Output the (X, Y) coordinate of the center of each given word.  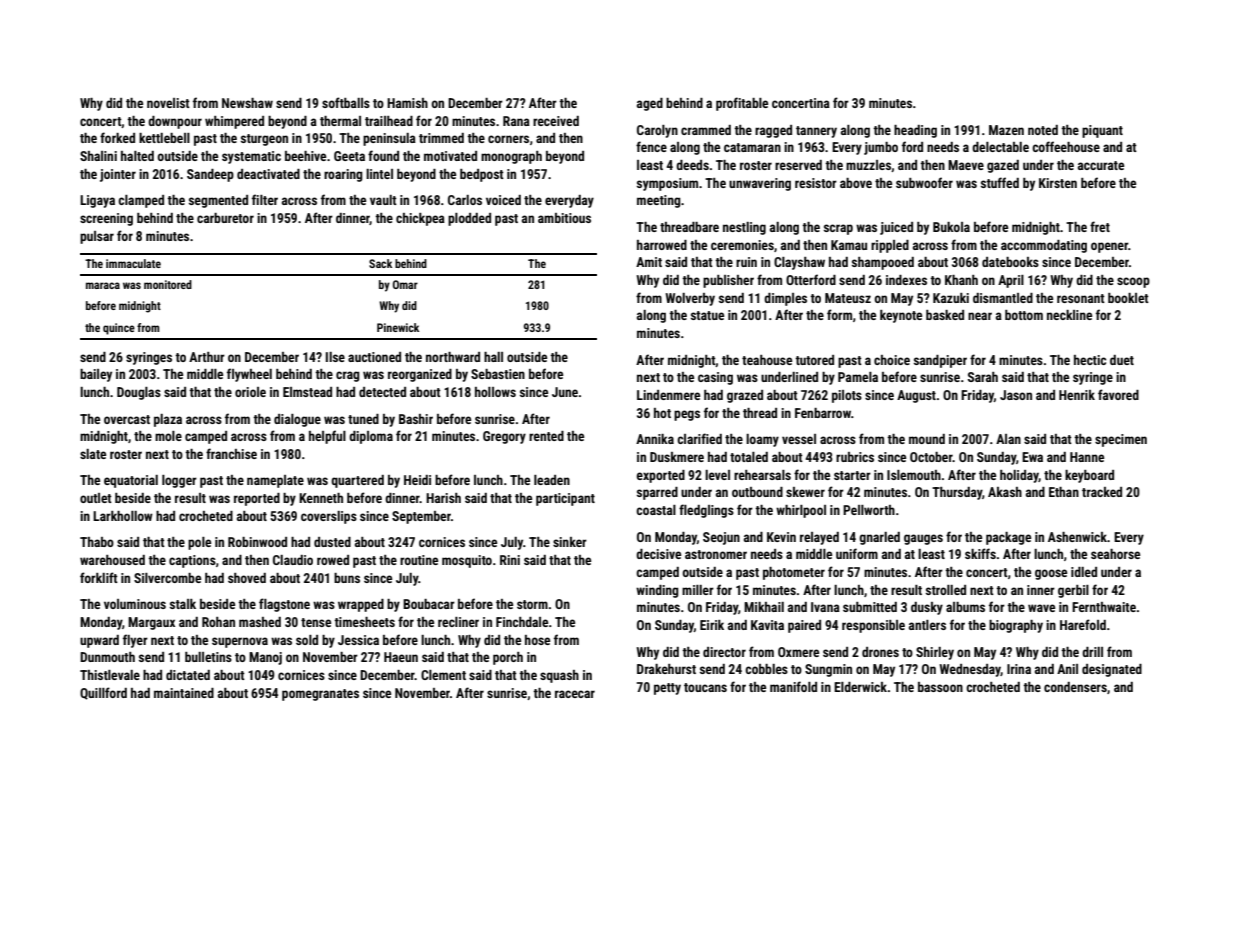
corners (508, 139)
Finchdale (522, 622)
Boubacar (429, 604)
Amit (649, 262)
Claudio (293, 560)
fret (1100, 226)
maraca (103, 285)
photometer (794, 573)
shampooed (883, 263)
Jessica (358, 640)
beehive (305, 156)
